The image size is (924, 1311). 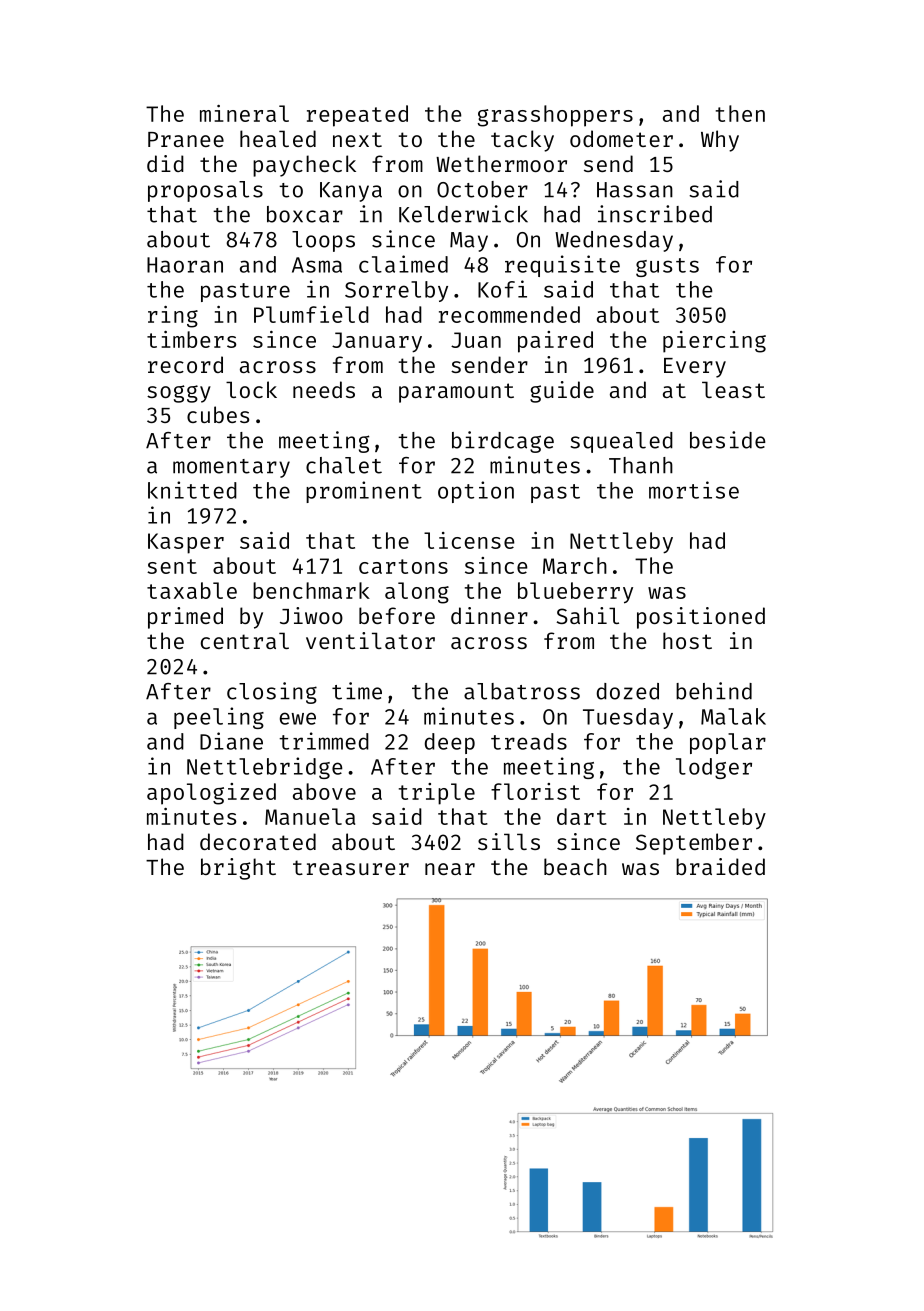 What do you see at coordinates (324, 791) in the document?
I see `above` at bounding box center [324, 791].
